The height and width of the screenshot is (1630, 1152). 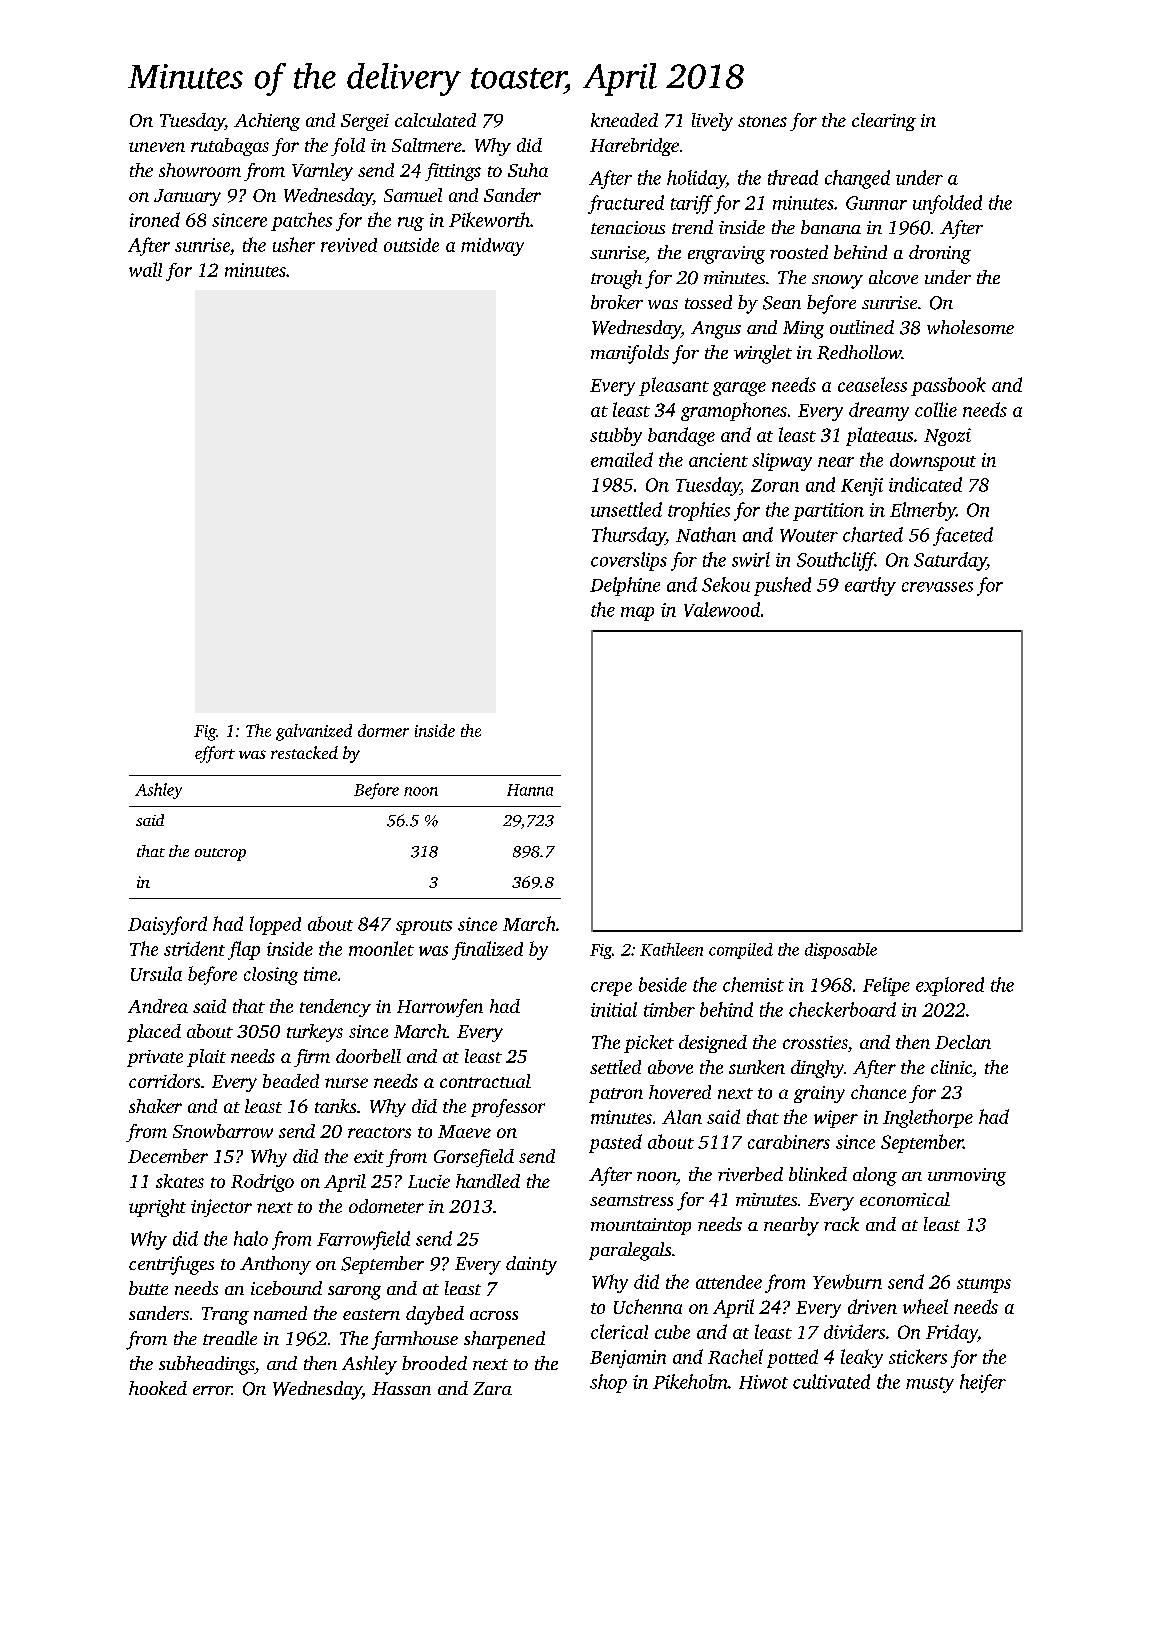 I want to click on rutabagas, so click(x=230, y=147).
